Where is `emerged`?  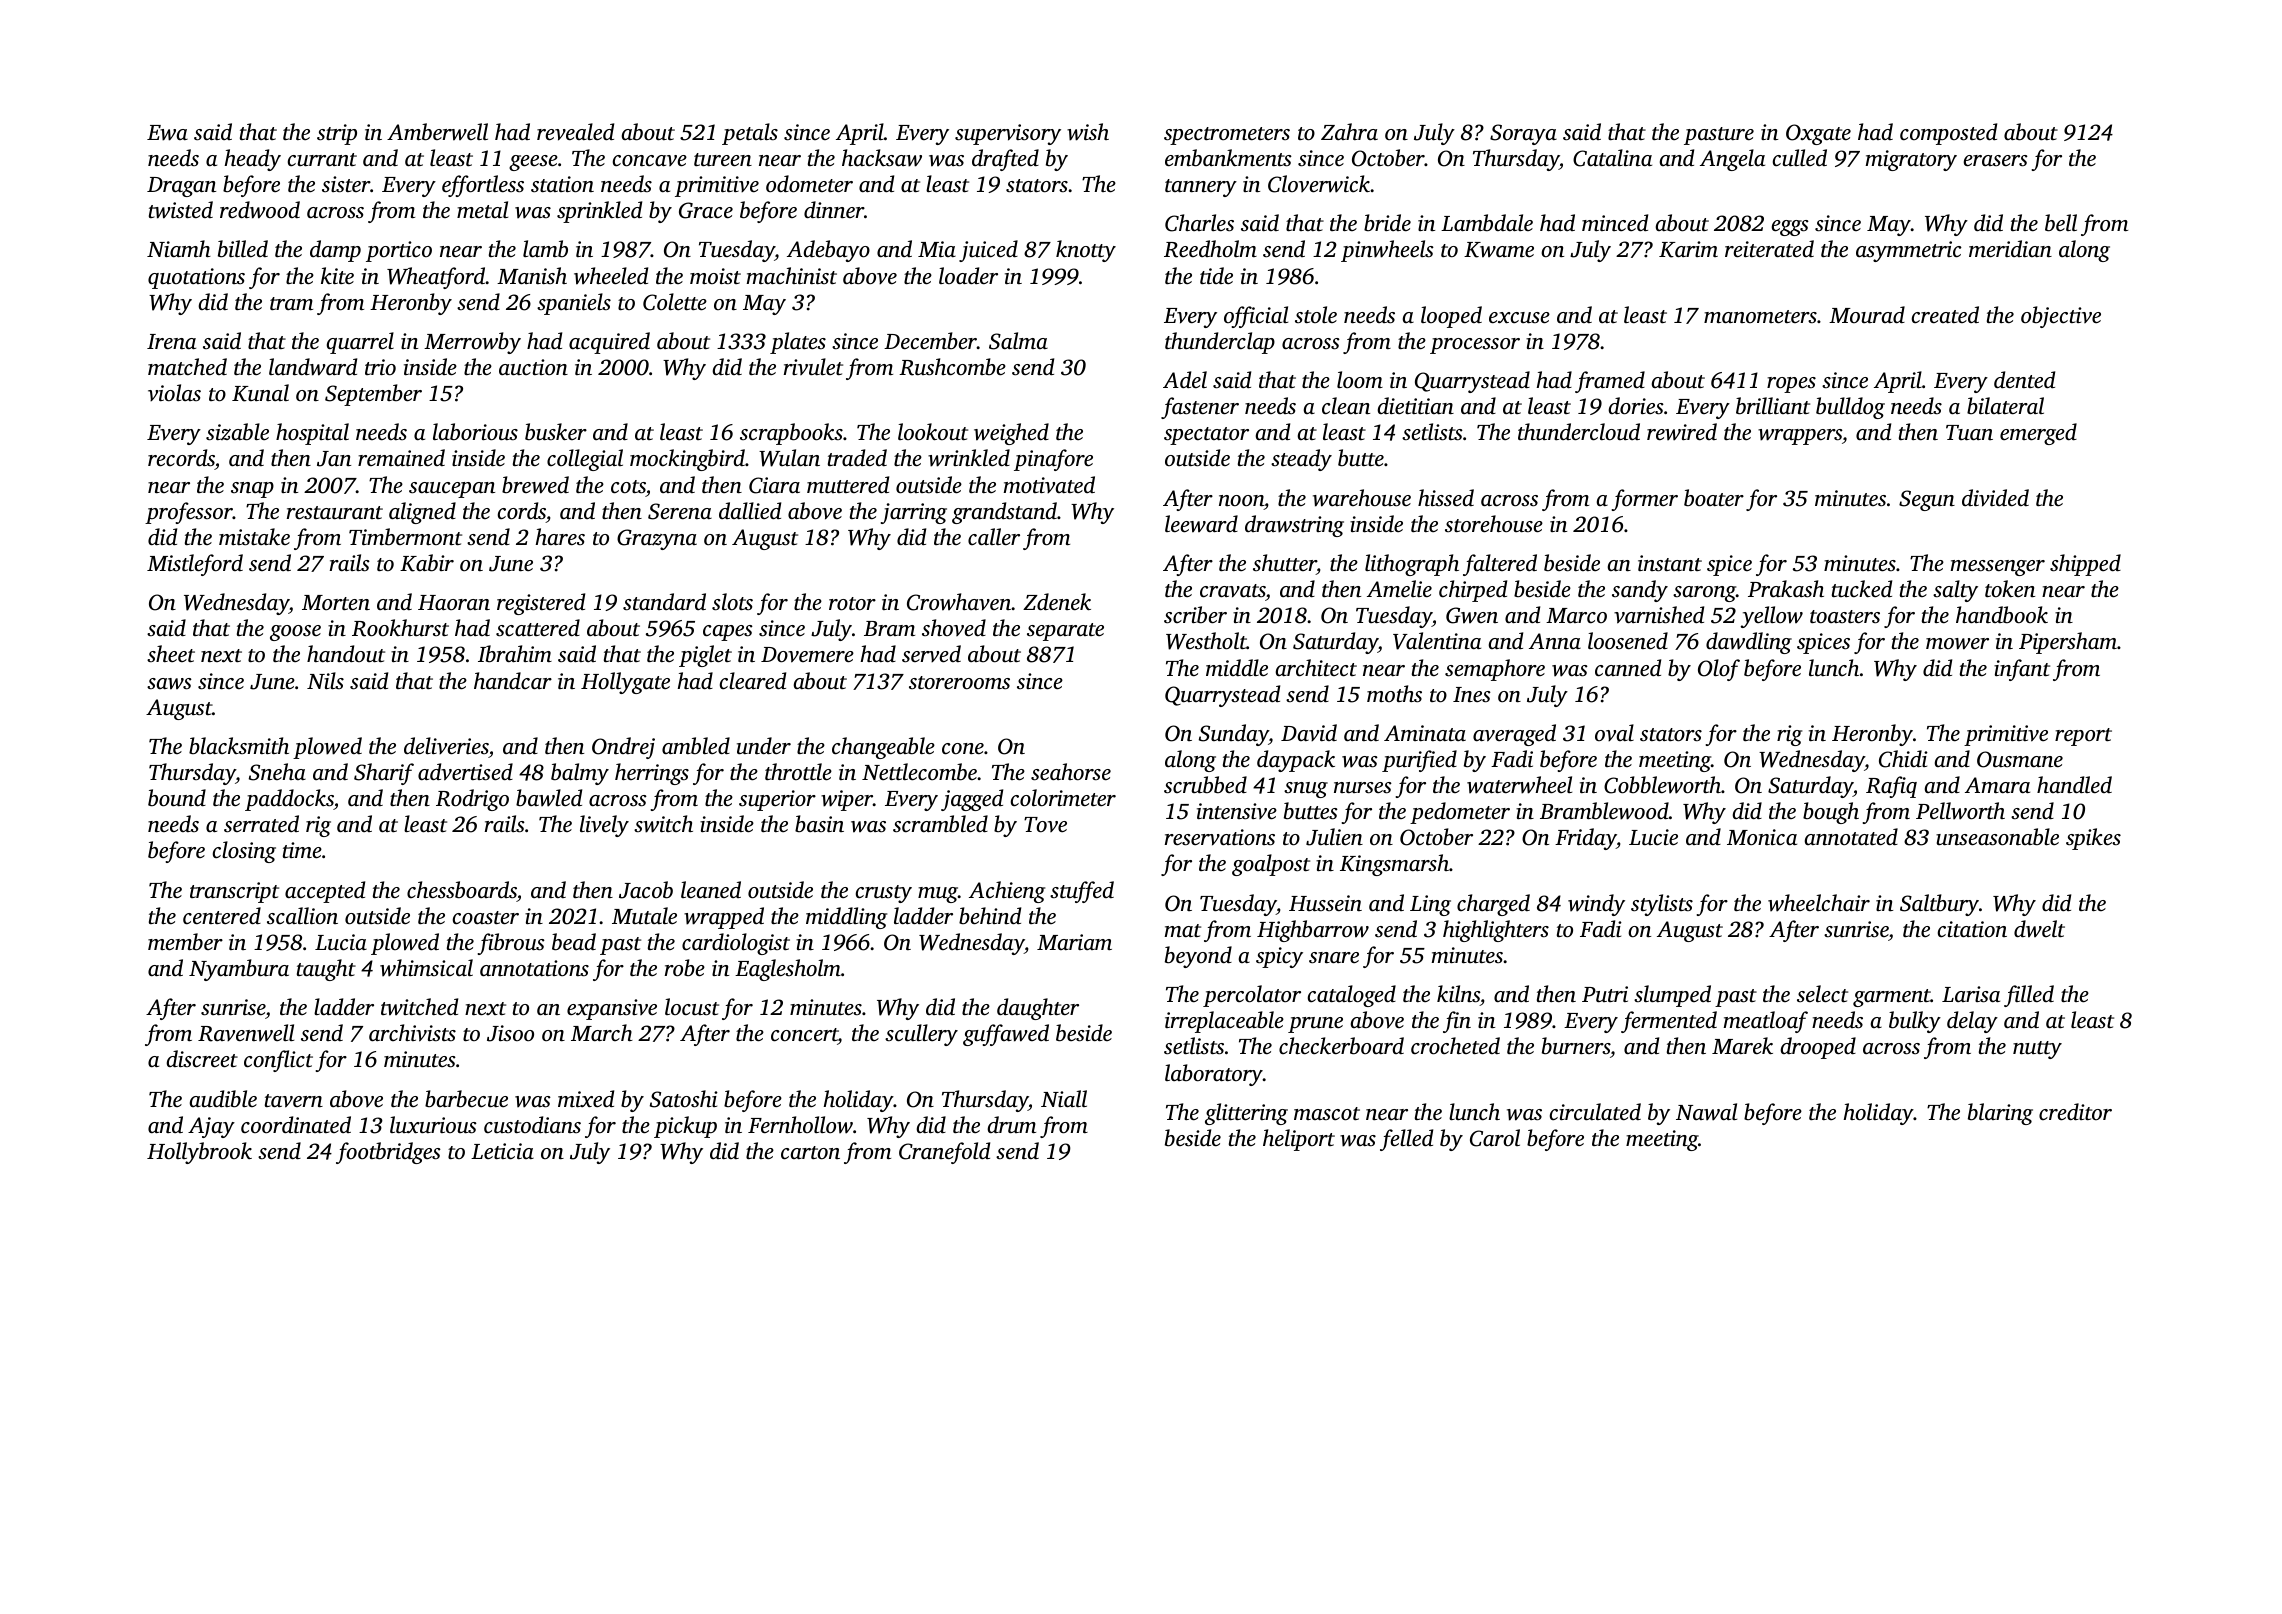
emerged is located at coordinates (2038, 434).
